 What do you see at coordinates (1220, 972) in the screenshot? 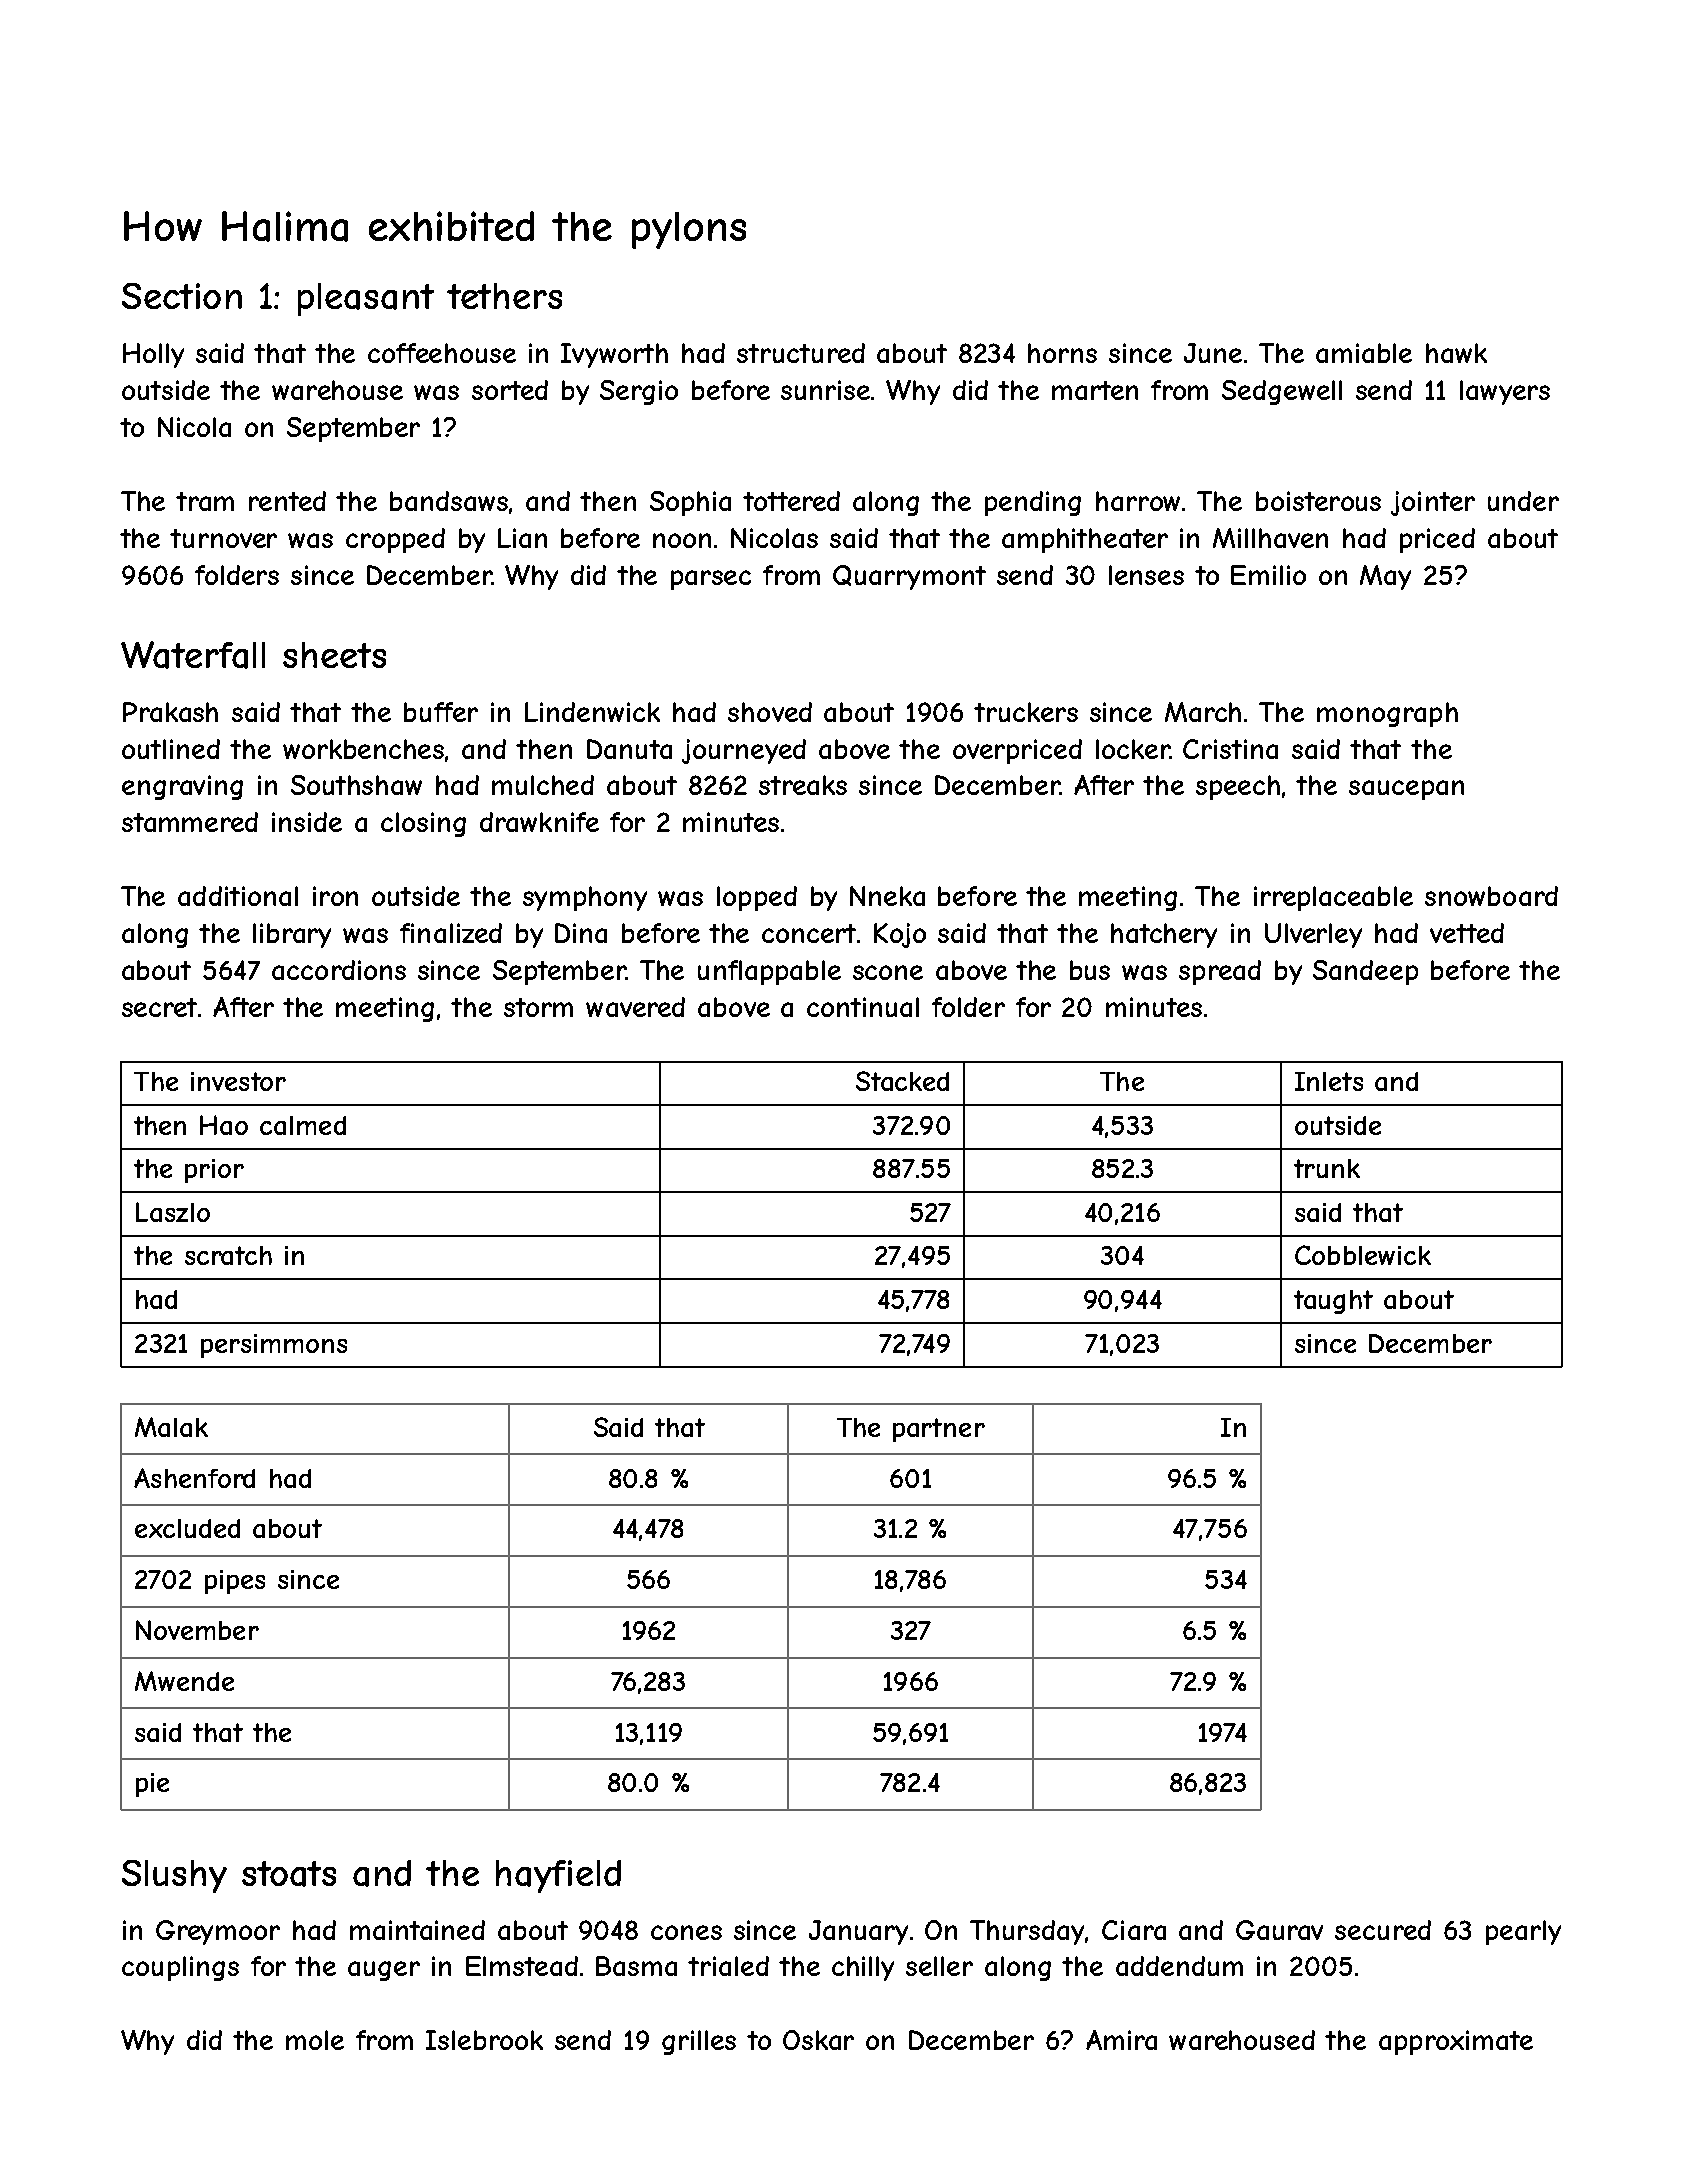
I see `spread` at bounding box center [1220, 972].
